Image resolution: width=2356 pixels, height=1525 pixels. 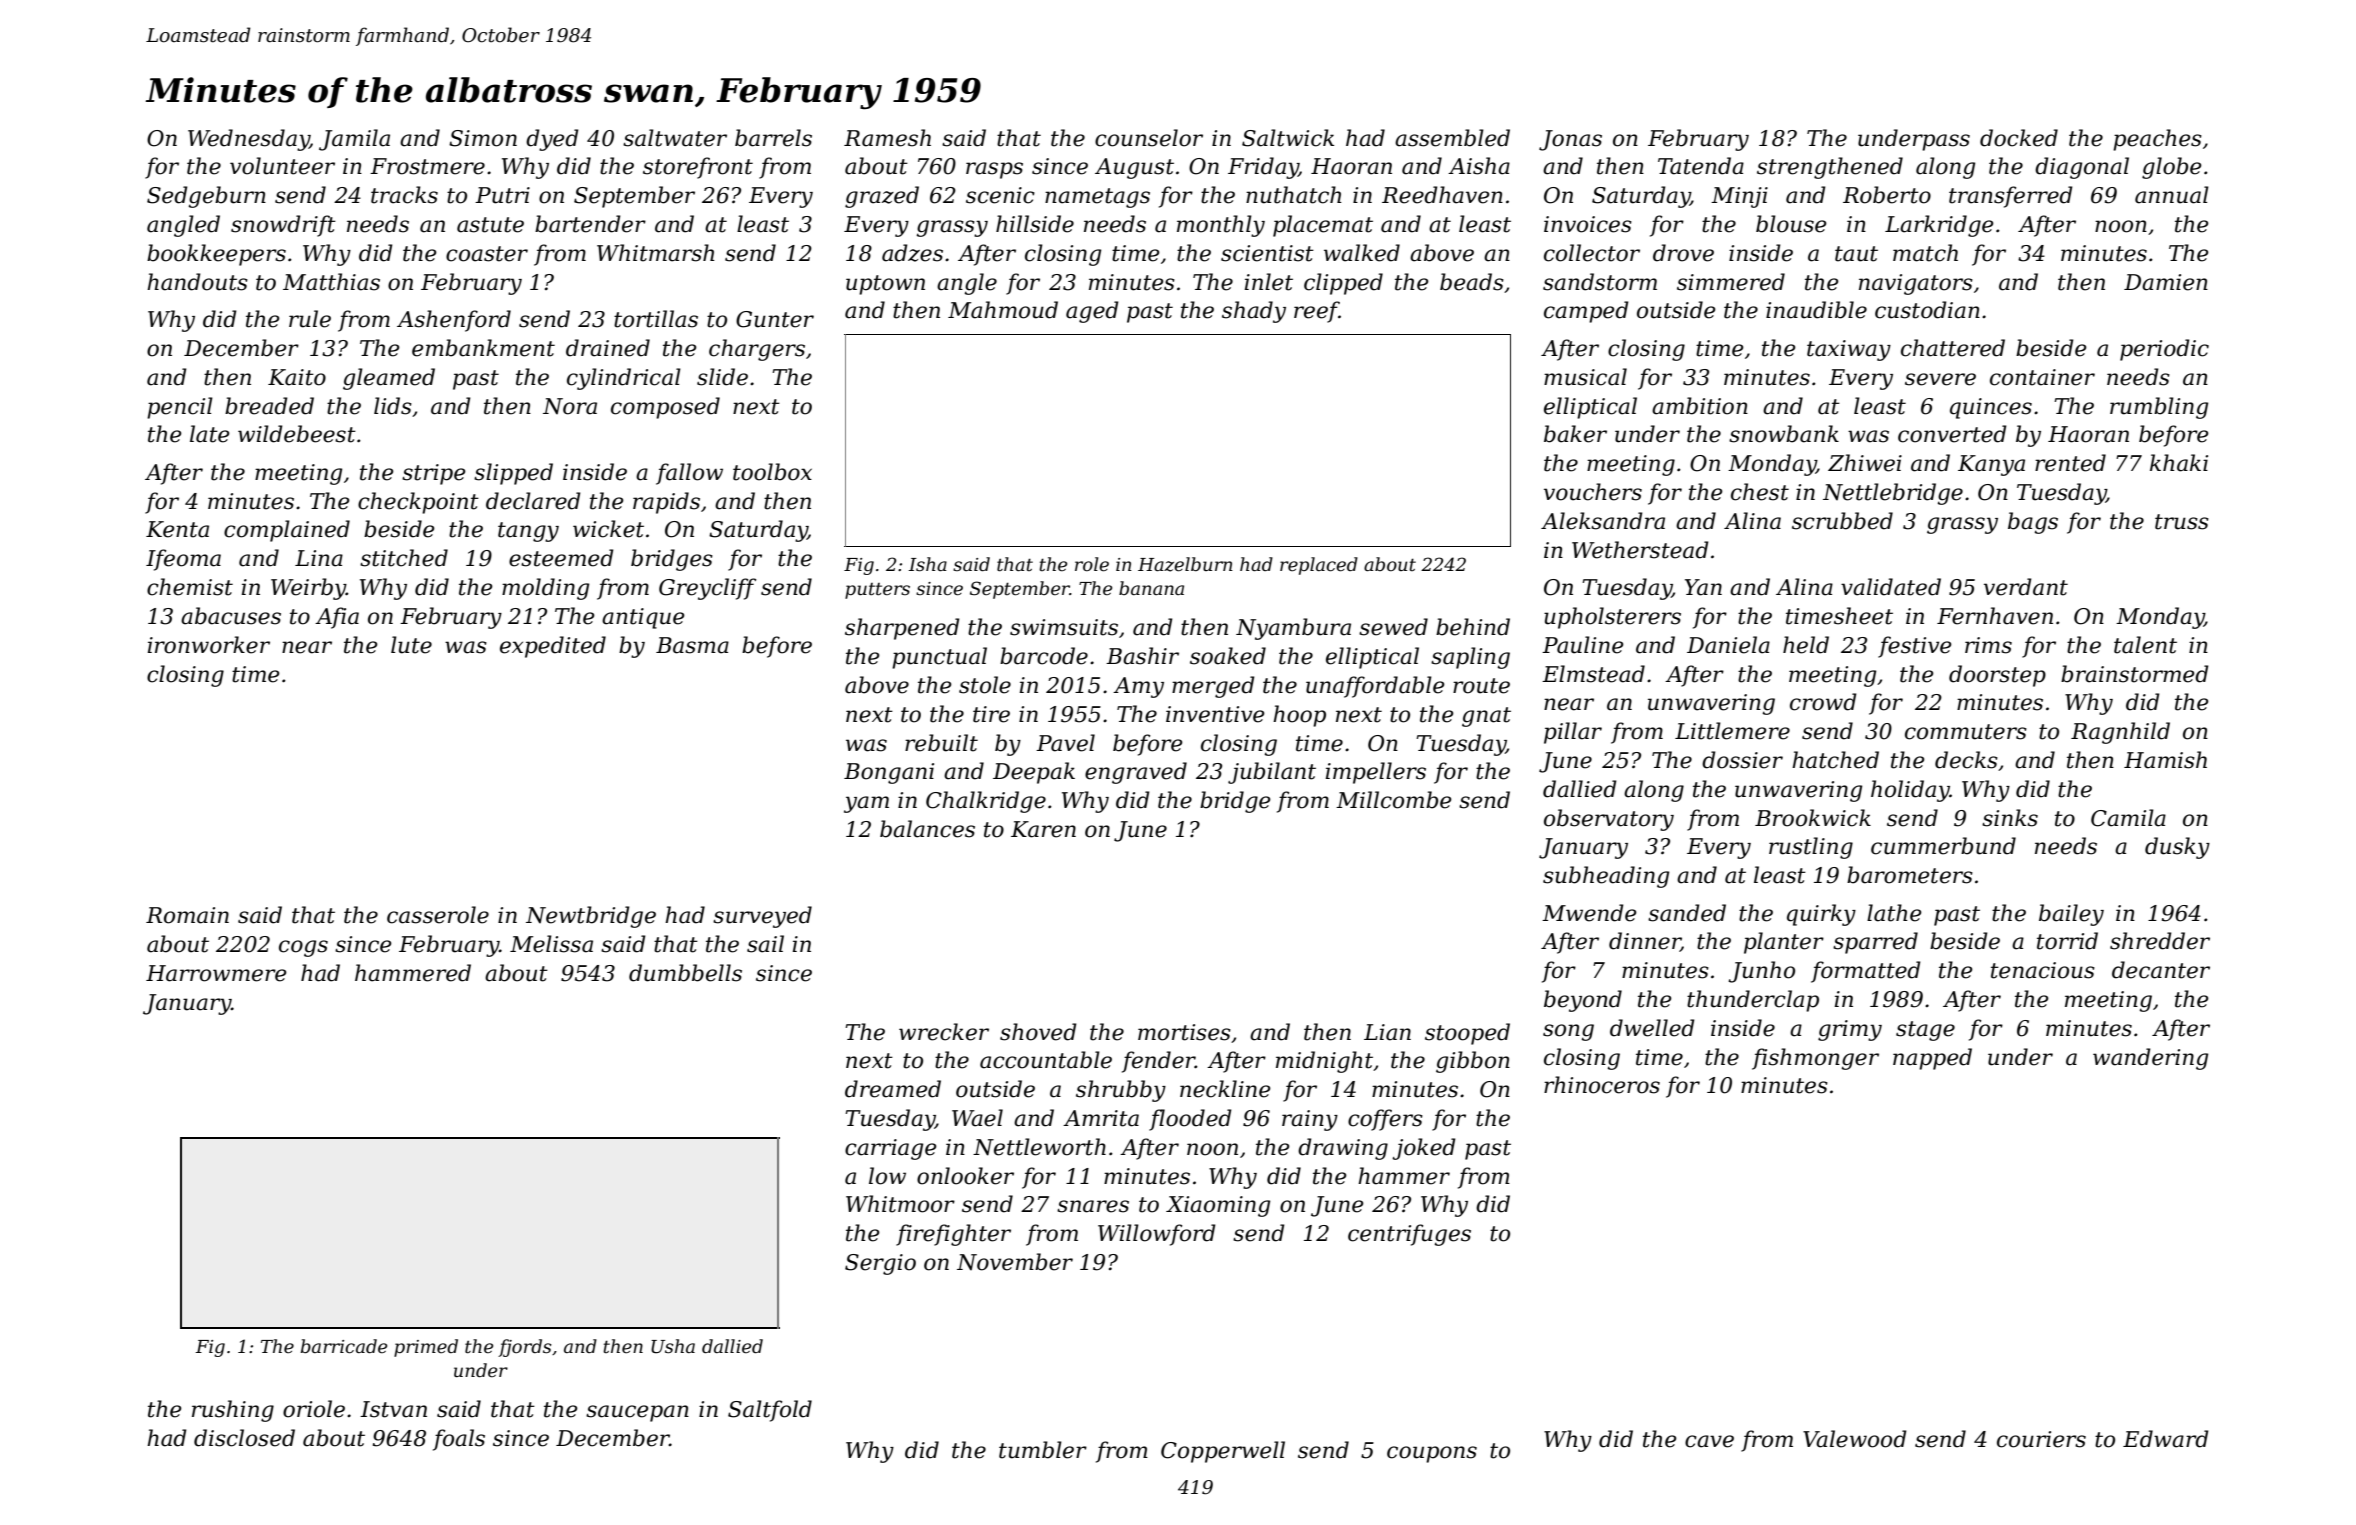 I want to click on tortillas, so click(x=656, y=319).
